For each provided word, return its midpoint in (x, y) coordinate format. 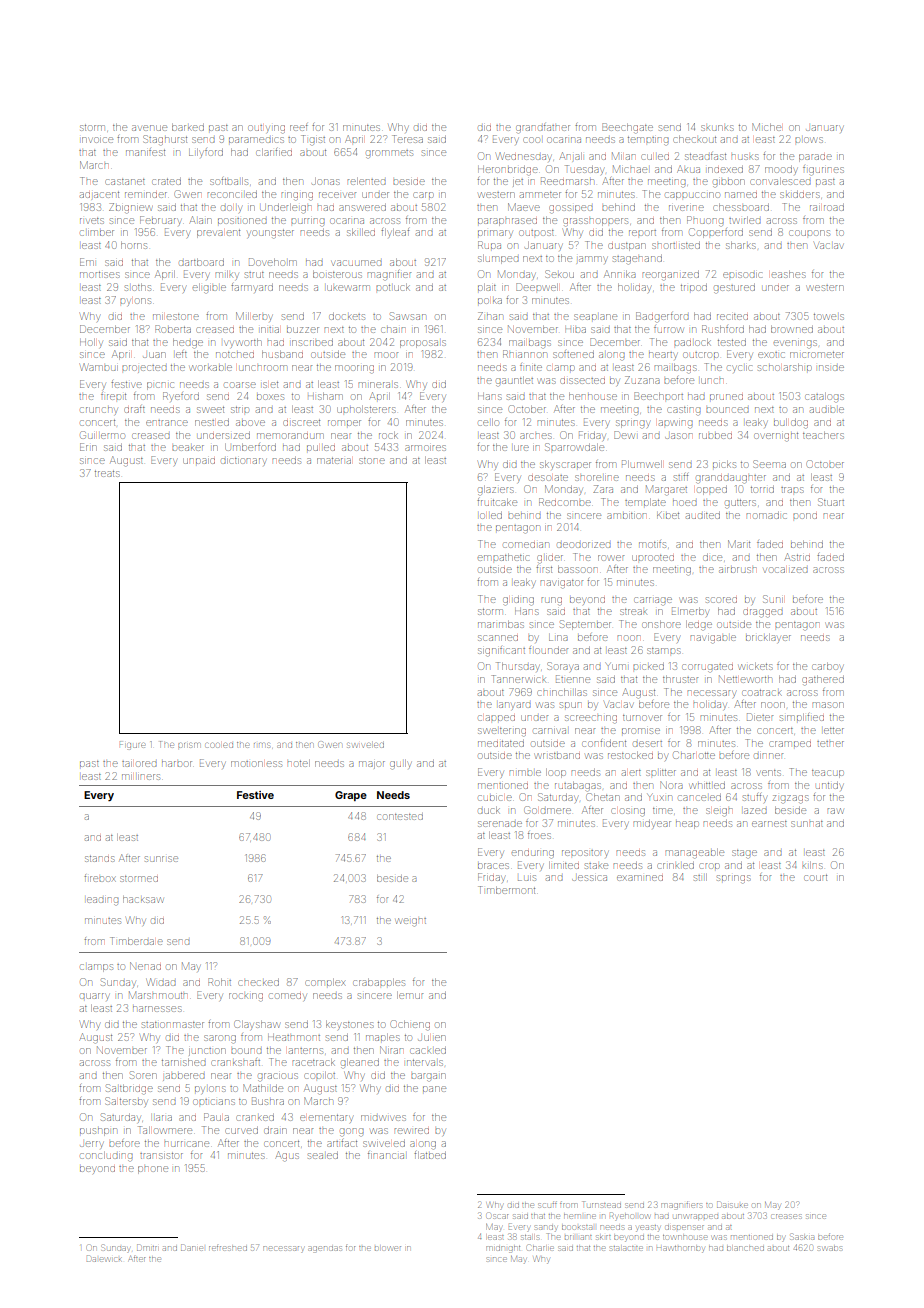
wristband (557, 756)
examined (640, 878)
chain (393, 330)
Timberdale (136, 941)
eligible (209, 288)
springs (734, 879)
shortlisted (676, 245)
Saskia (802, 1236)
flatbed (430, 1155)
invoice (97, 140)
